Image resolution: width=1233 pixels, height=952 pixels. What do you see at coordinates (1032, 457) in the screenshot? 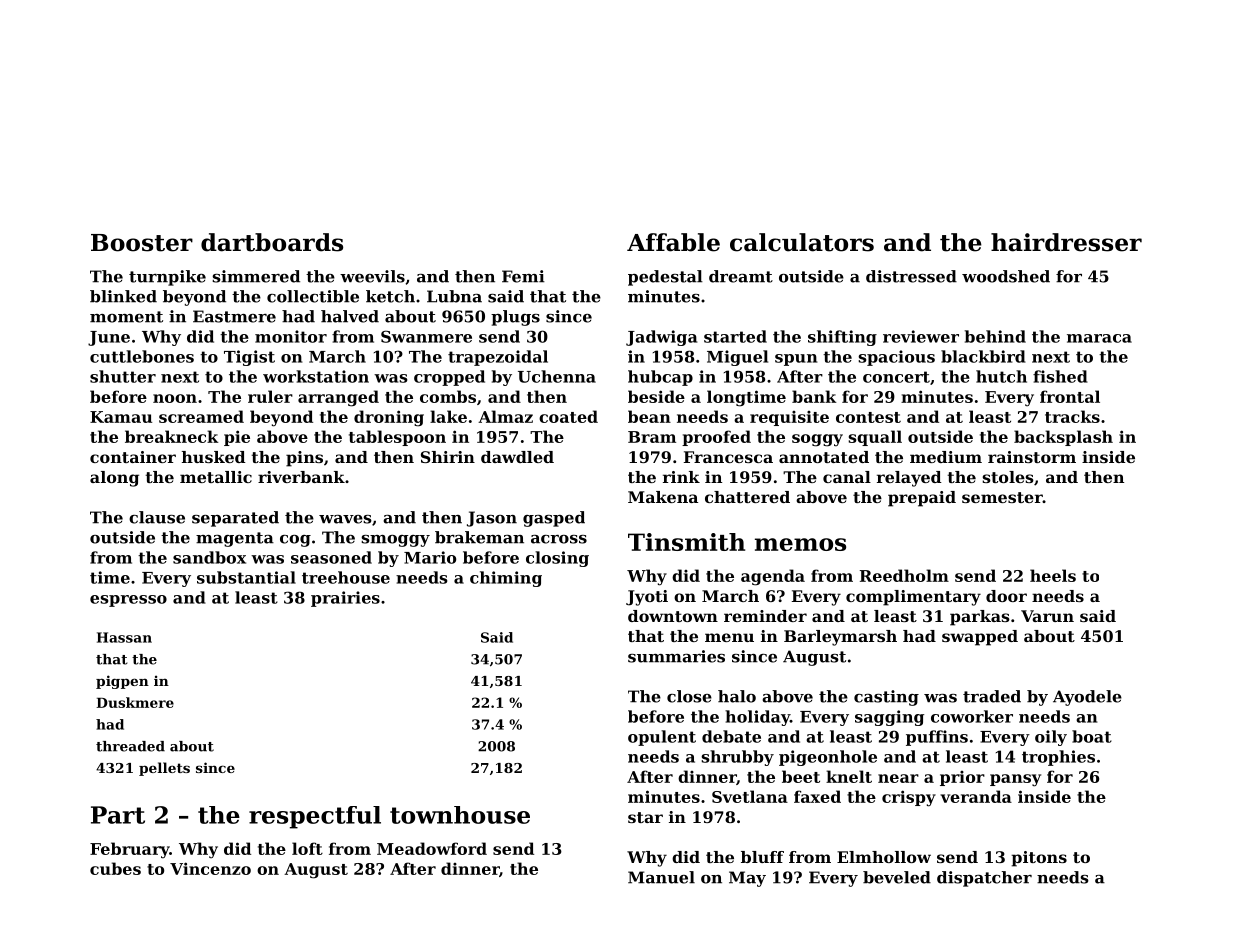
I see `rainstorm` at bounding box center [1032, 457].
